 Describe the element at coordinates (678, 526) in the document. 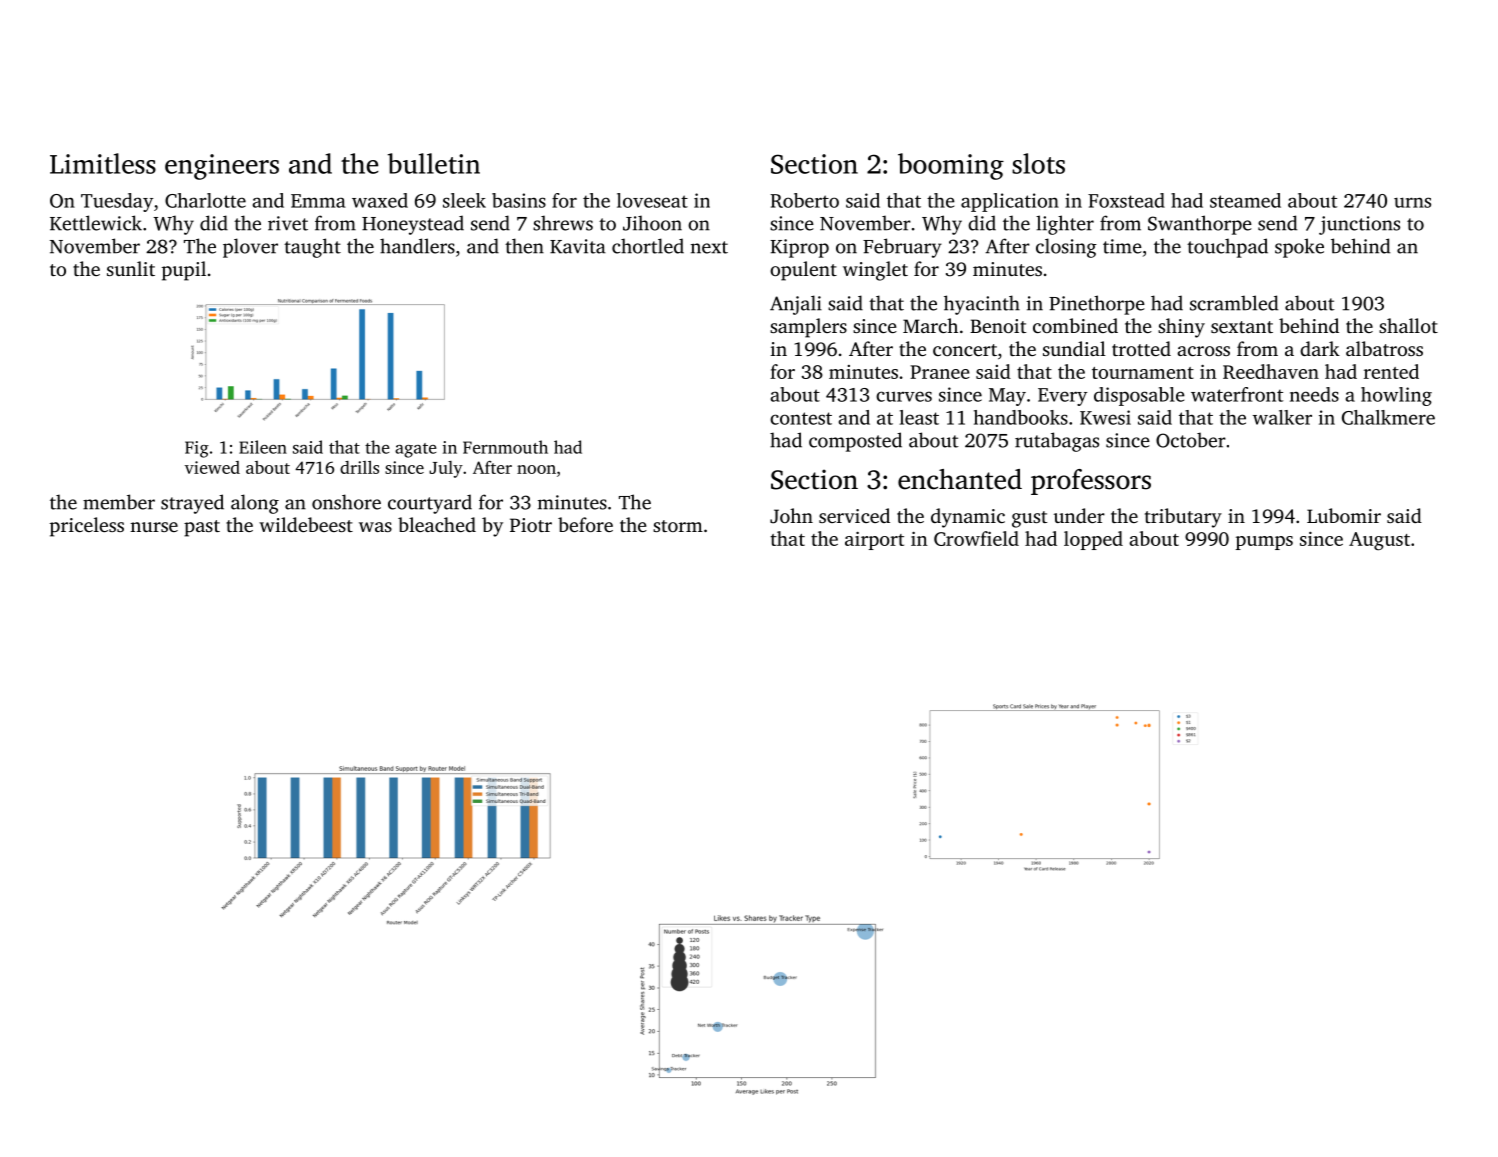

I see `storm` at that location.
